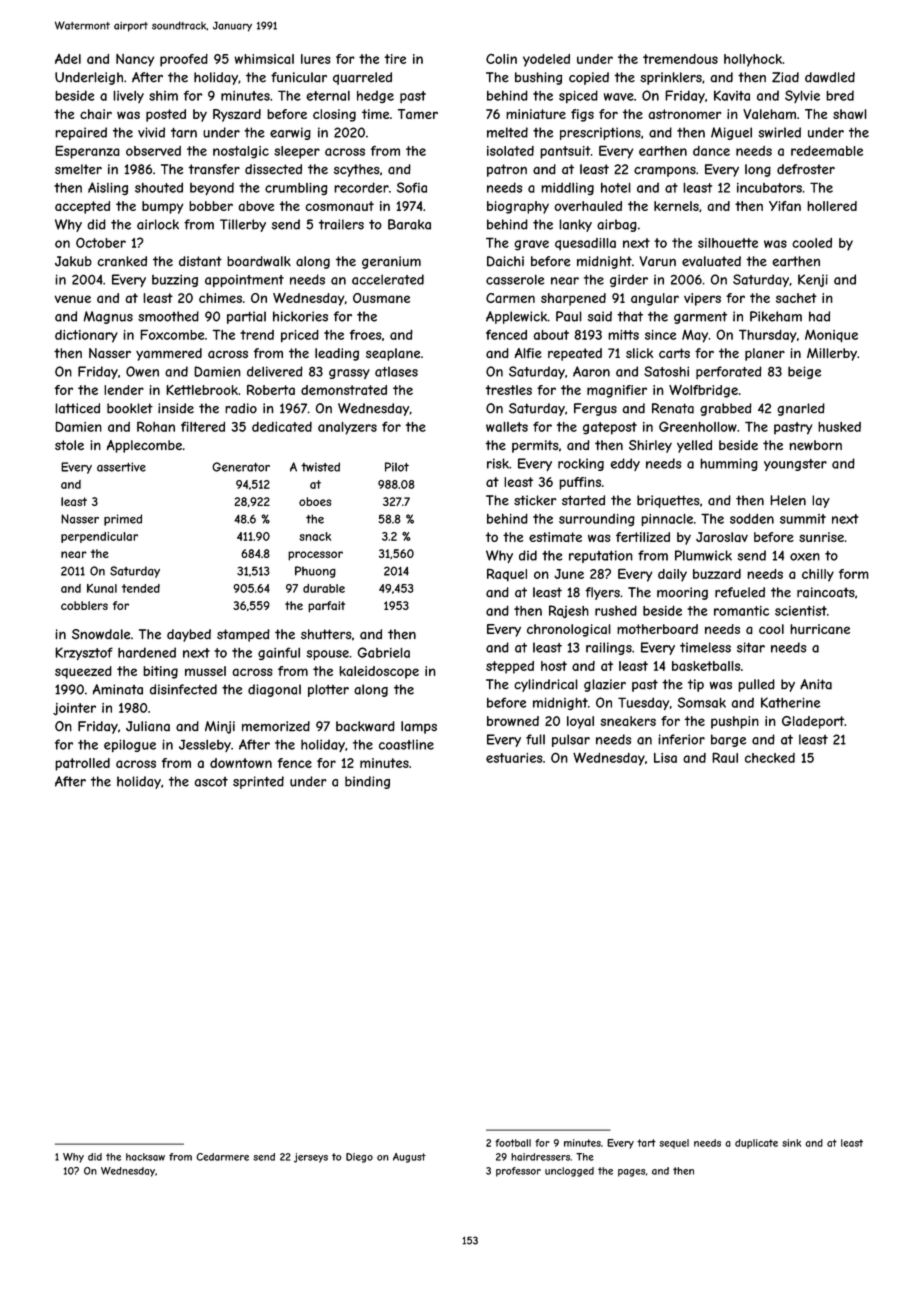 The image size is (924, 1314). What do you see at coordinates (395, 59) in the screenshot?
I see `tire` at bounding box center [395, 59].
